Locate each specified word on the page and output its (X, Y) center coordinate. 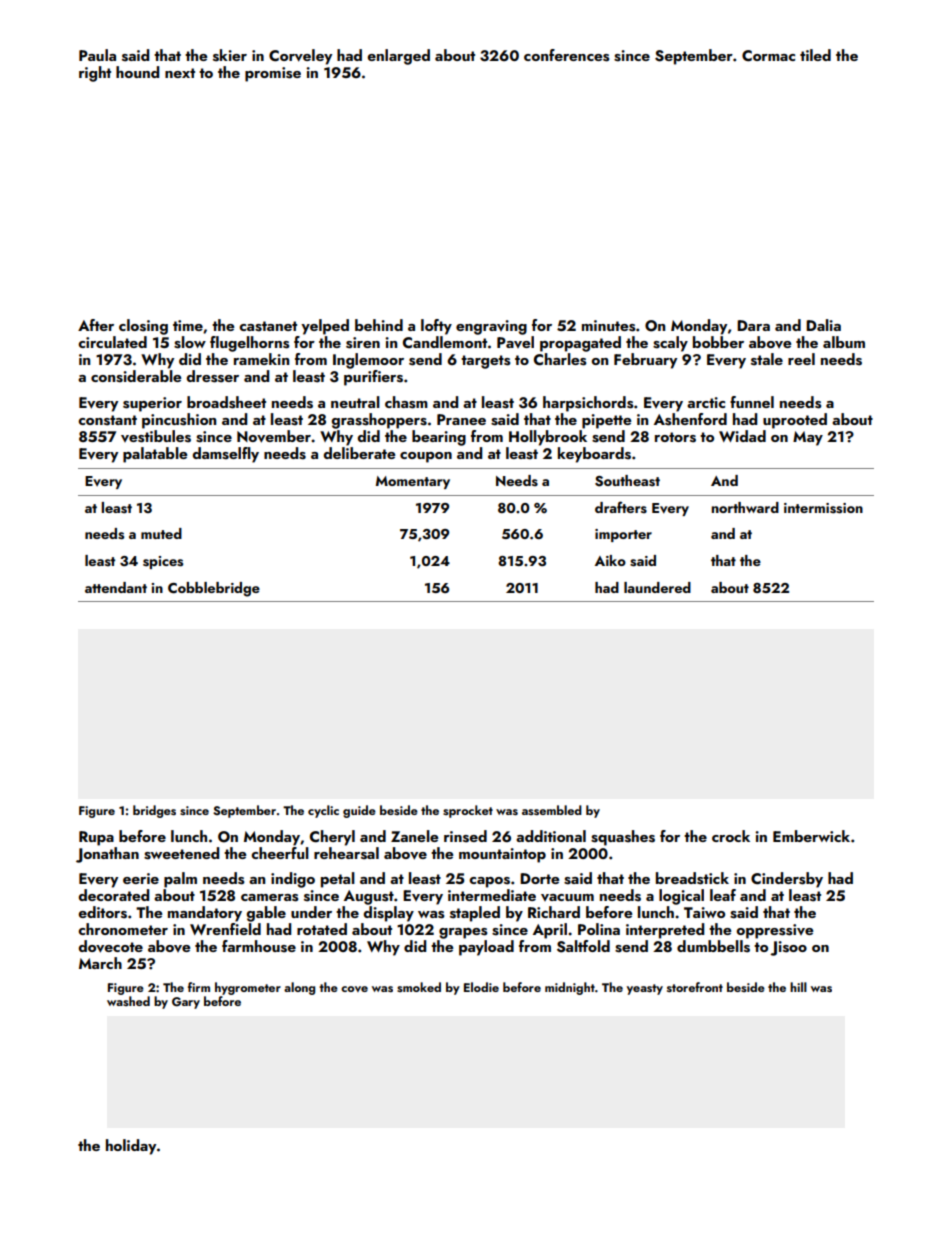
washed (128, 1001)
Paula (97, 55)
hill (798, 987)
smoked (419, 987)
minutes (609, 326)
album (844, 342)
